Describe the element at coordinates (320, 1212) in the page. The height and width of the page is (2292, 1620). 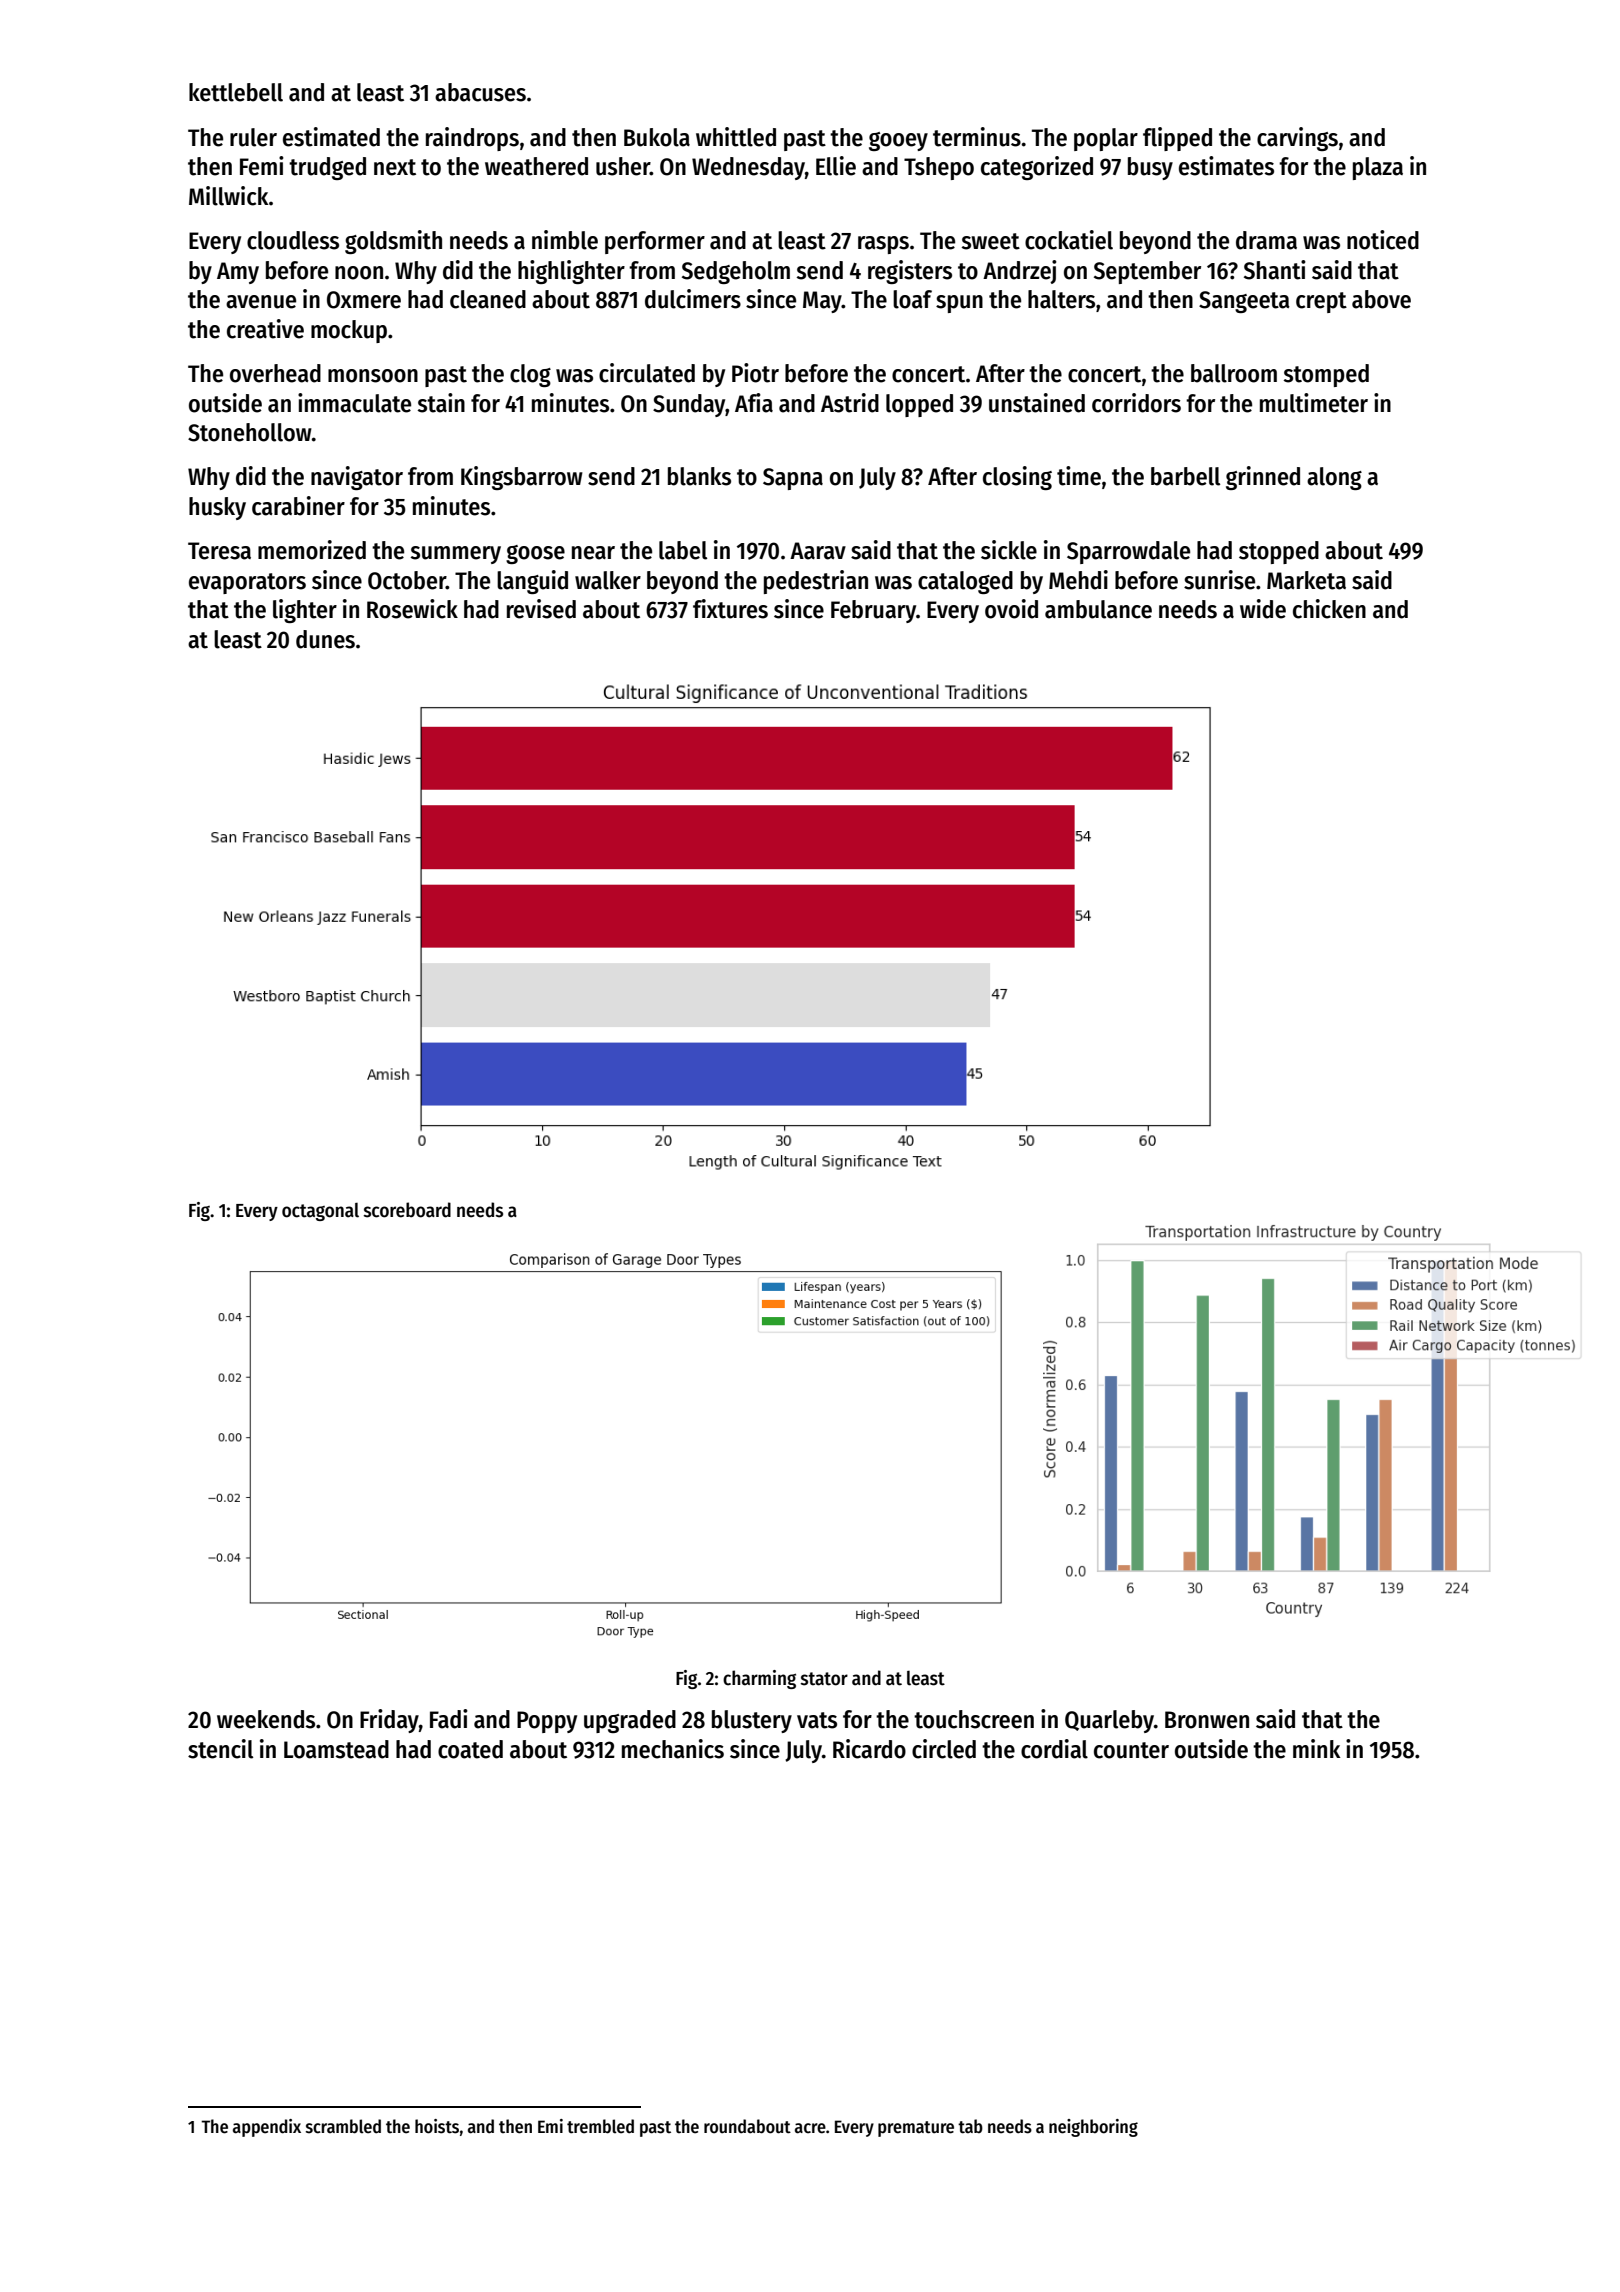
I see `octagonal` at that location.
